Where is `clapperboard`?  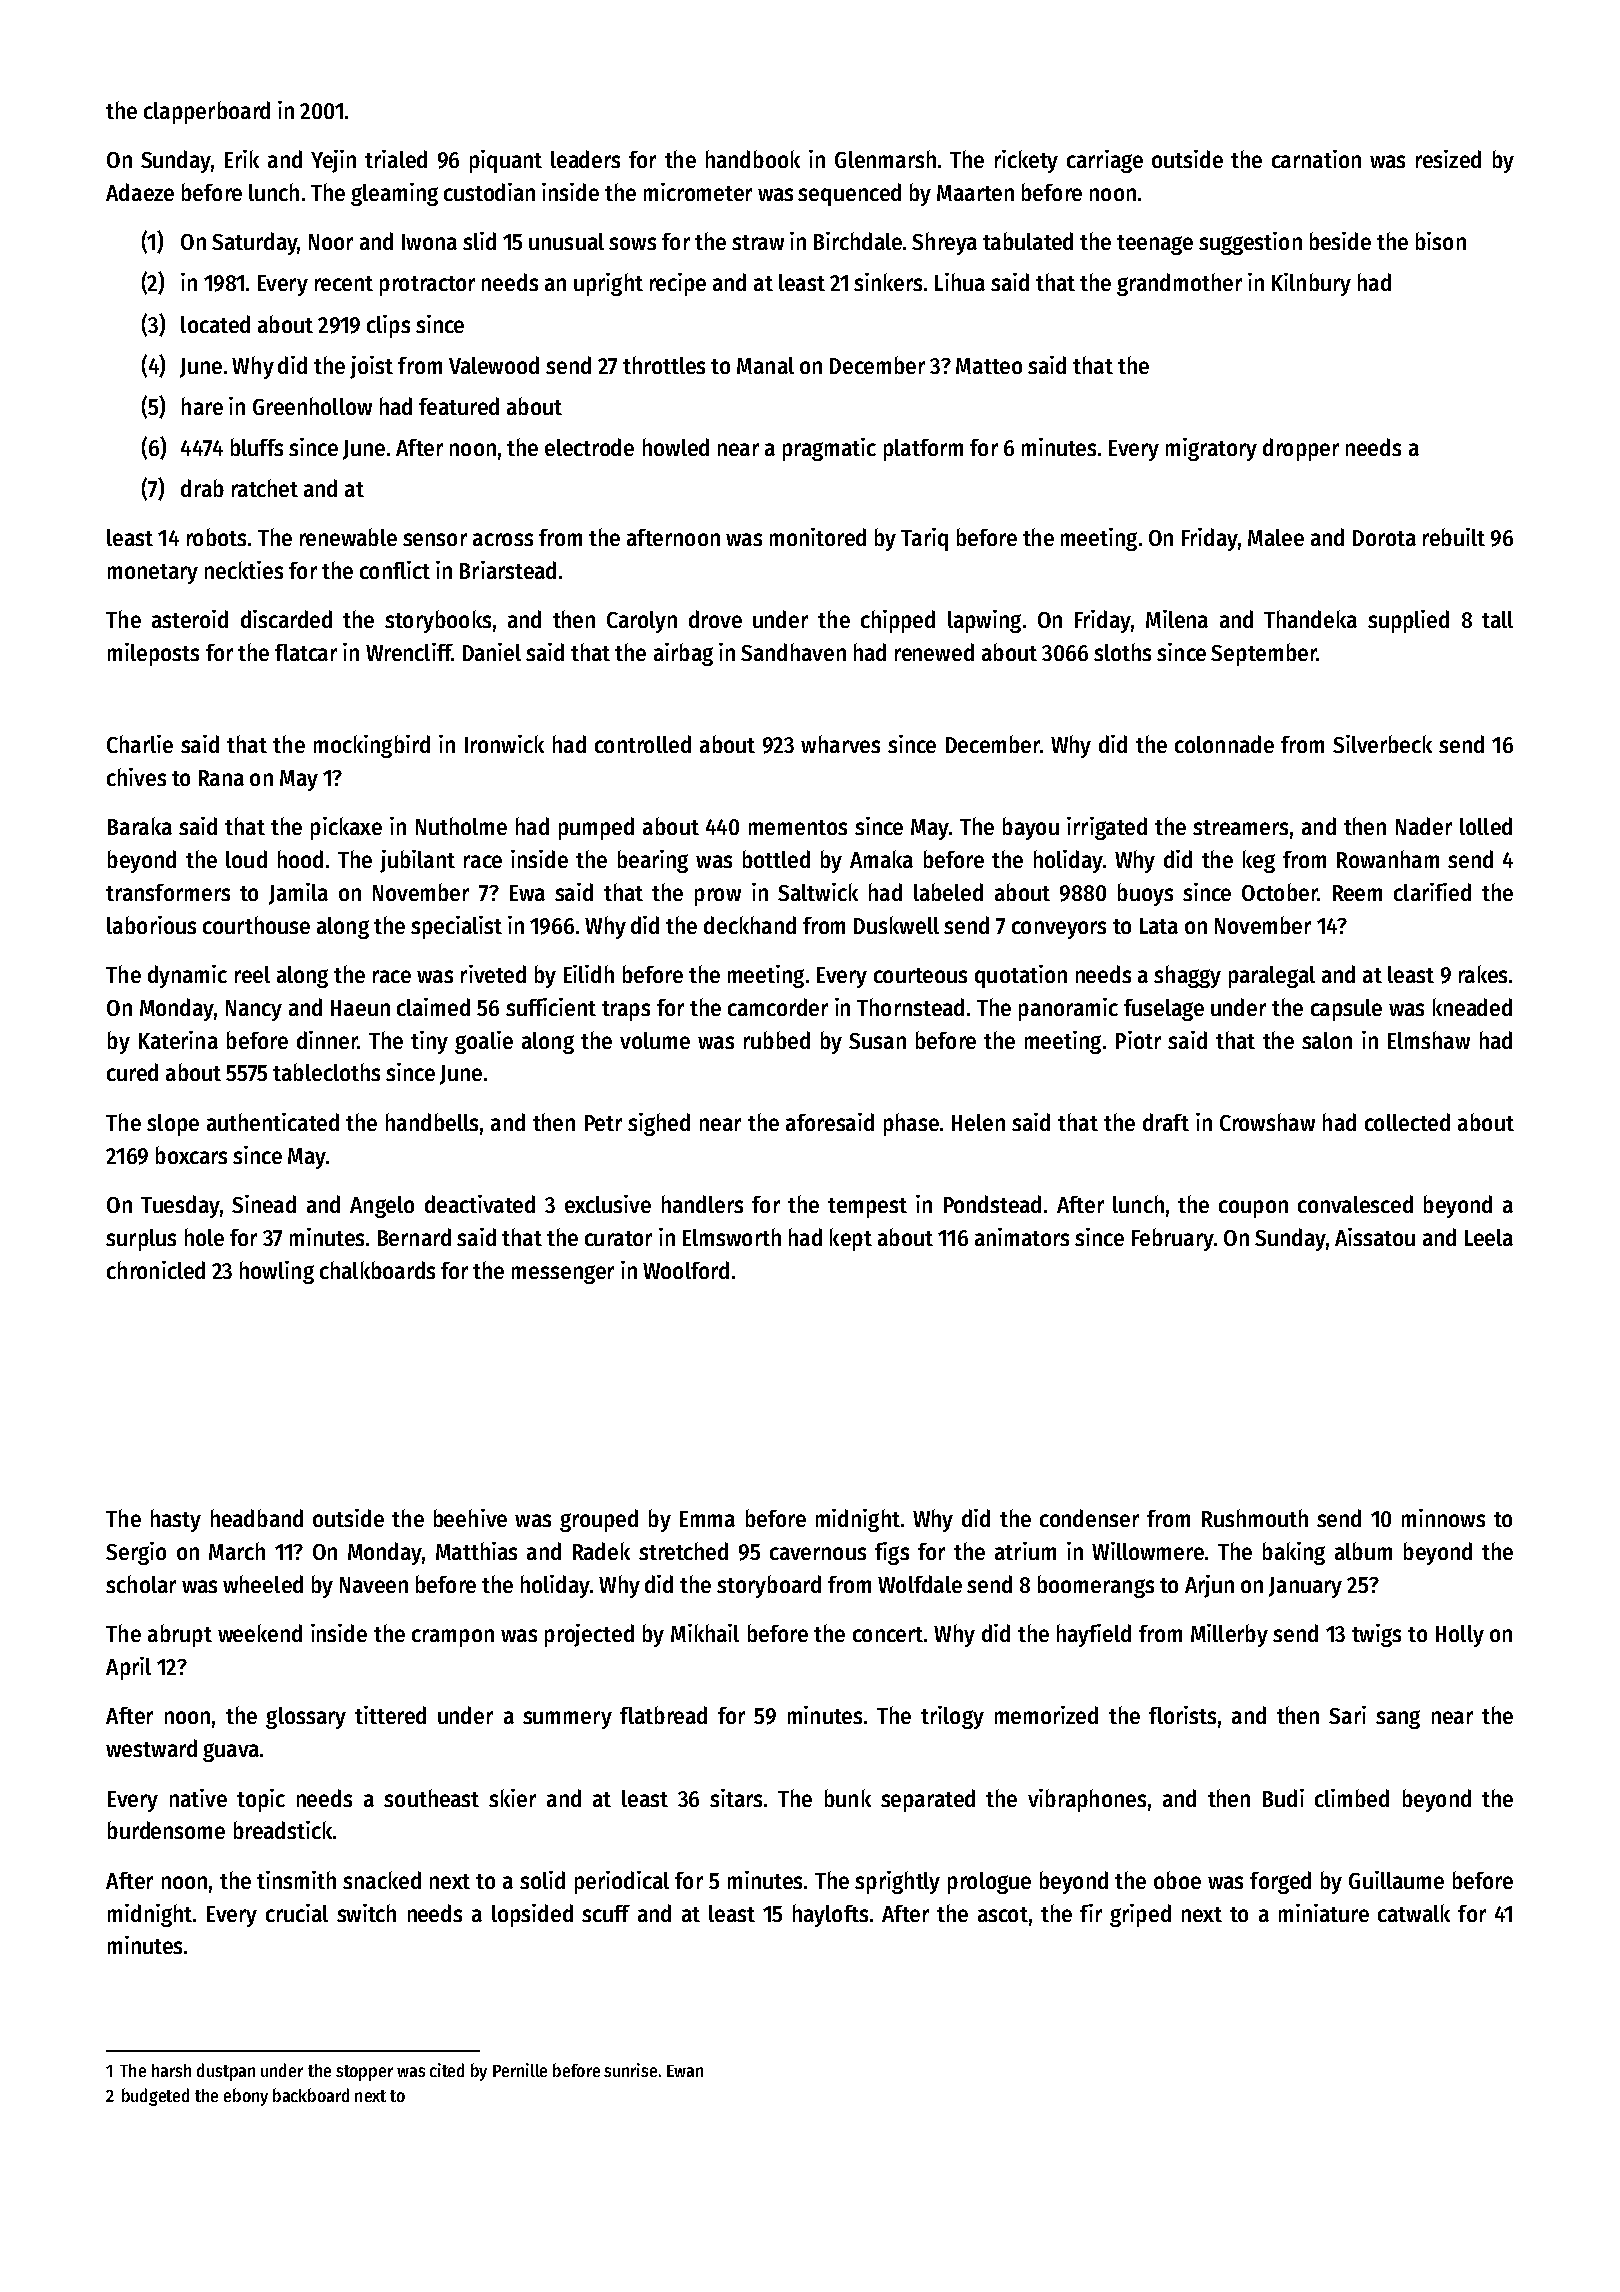
clapperboard is located at coordinates (207, 112).
